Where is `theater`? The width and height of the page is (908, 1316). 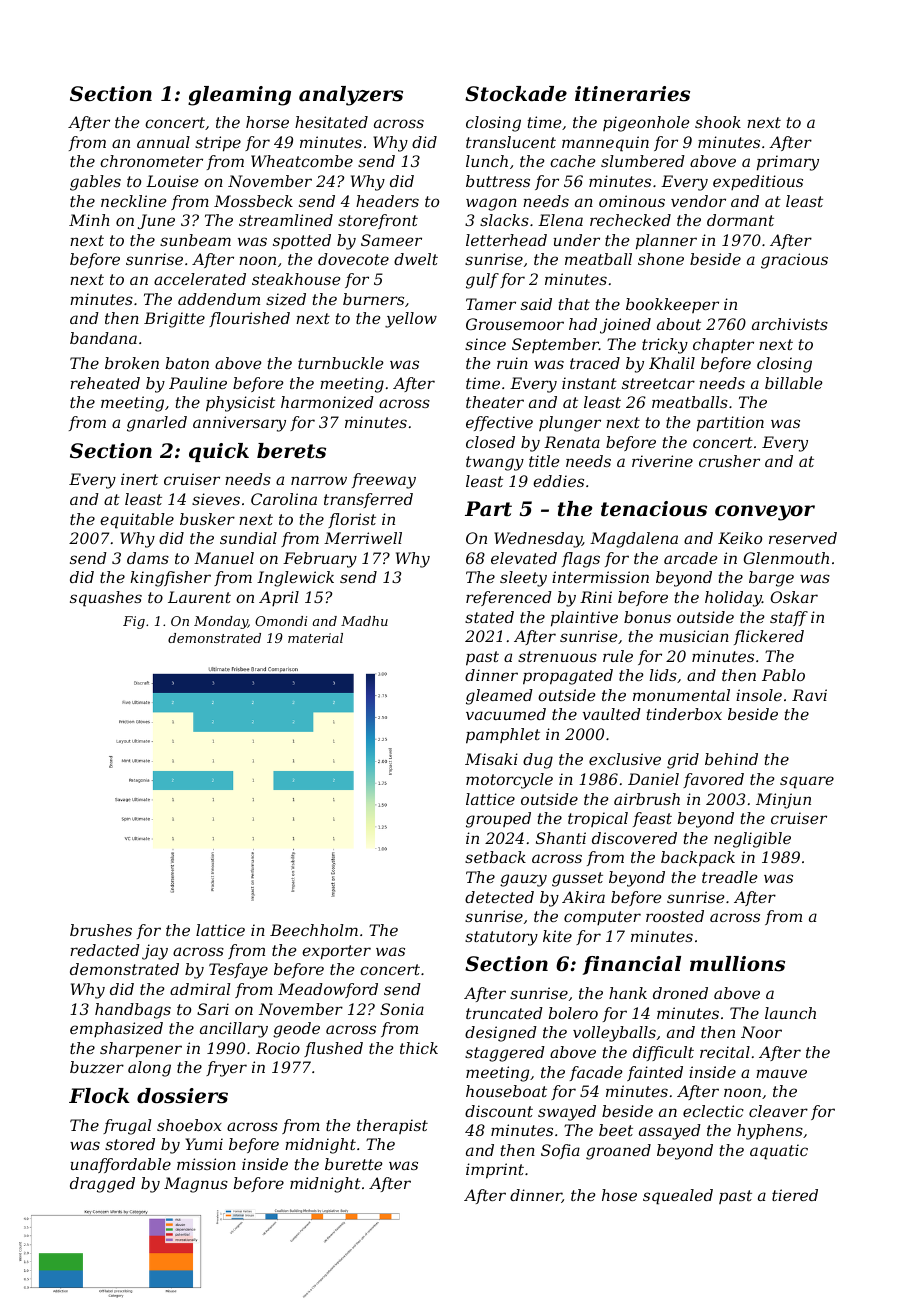
theater is located at coordinates (495, 402).
